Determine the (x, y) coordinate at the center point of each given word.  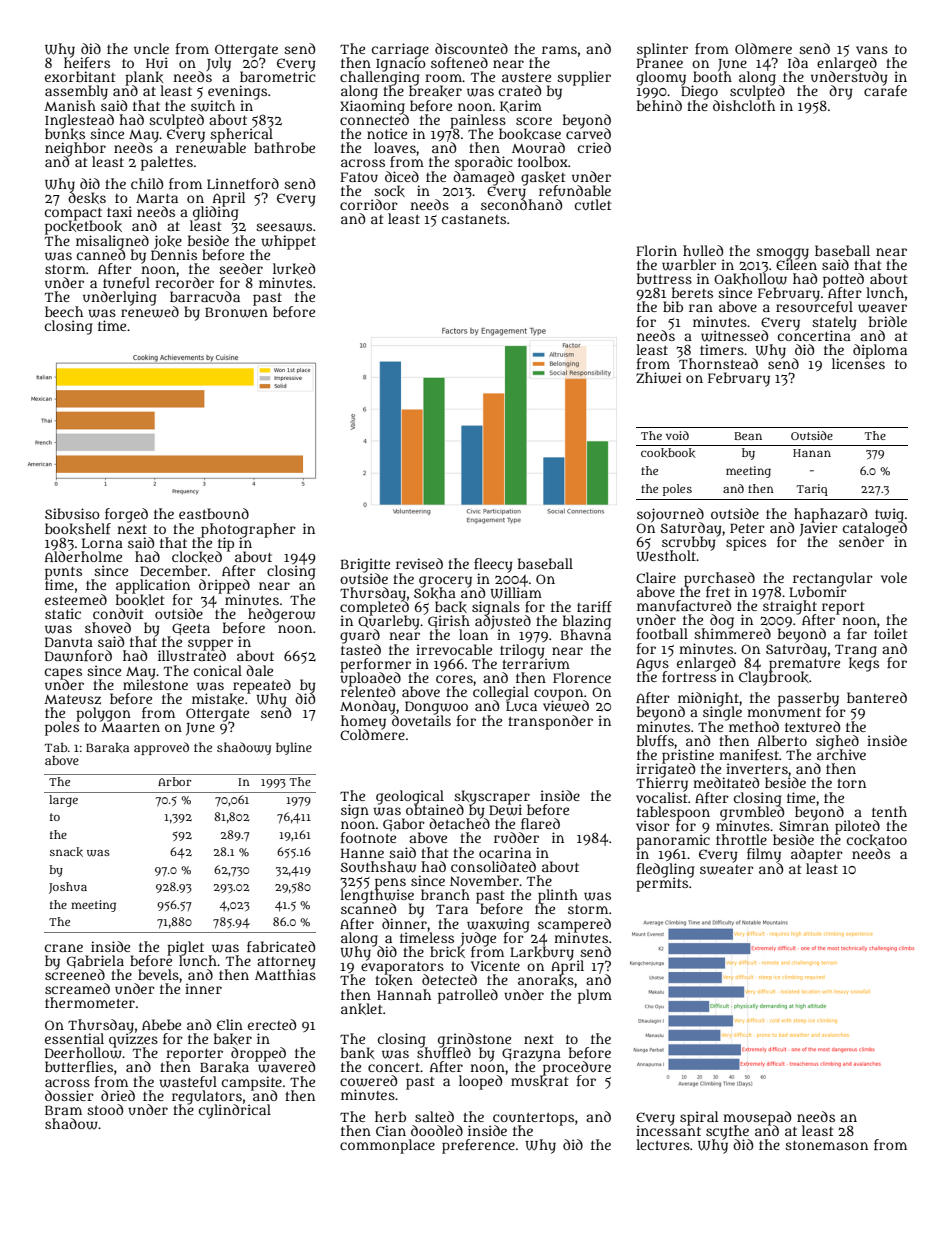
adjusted (503, 622)
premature (804, 665)
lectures (663, 1144)
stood (105, 1109)
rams (559, 50)
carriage (400, 50)
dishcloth (744, 105)
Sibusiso (72, 513)
